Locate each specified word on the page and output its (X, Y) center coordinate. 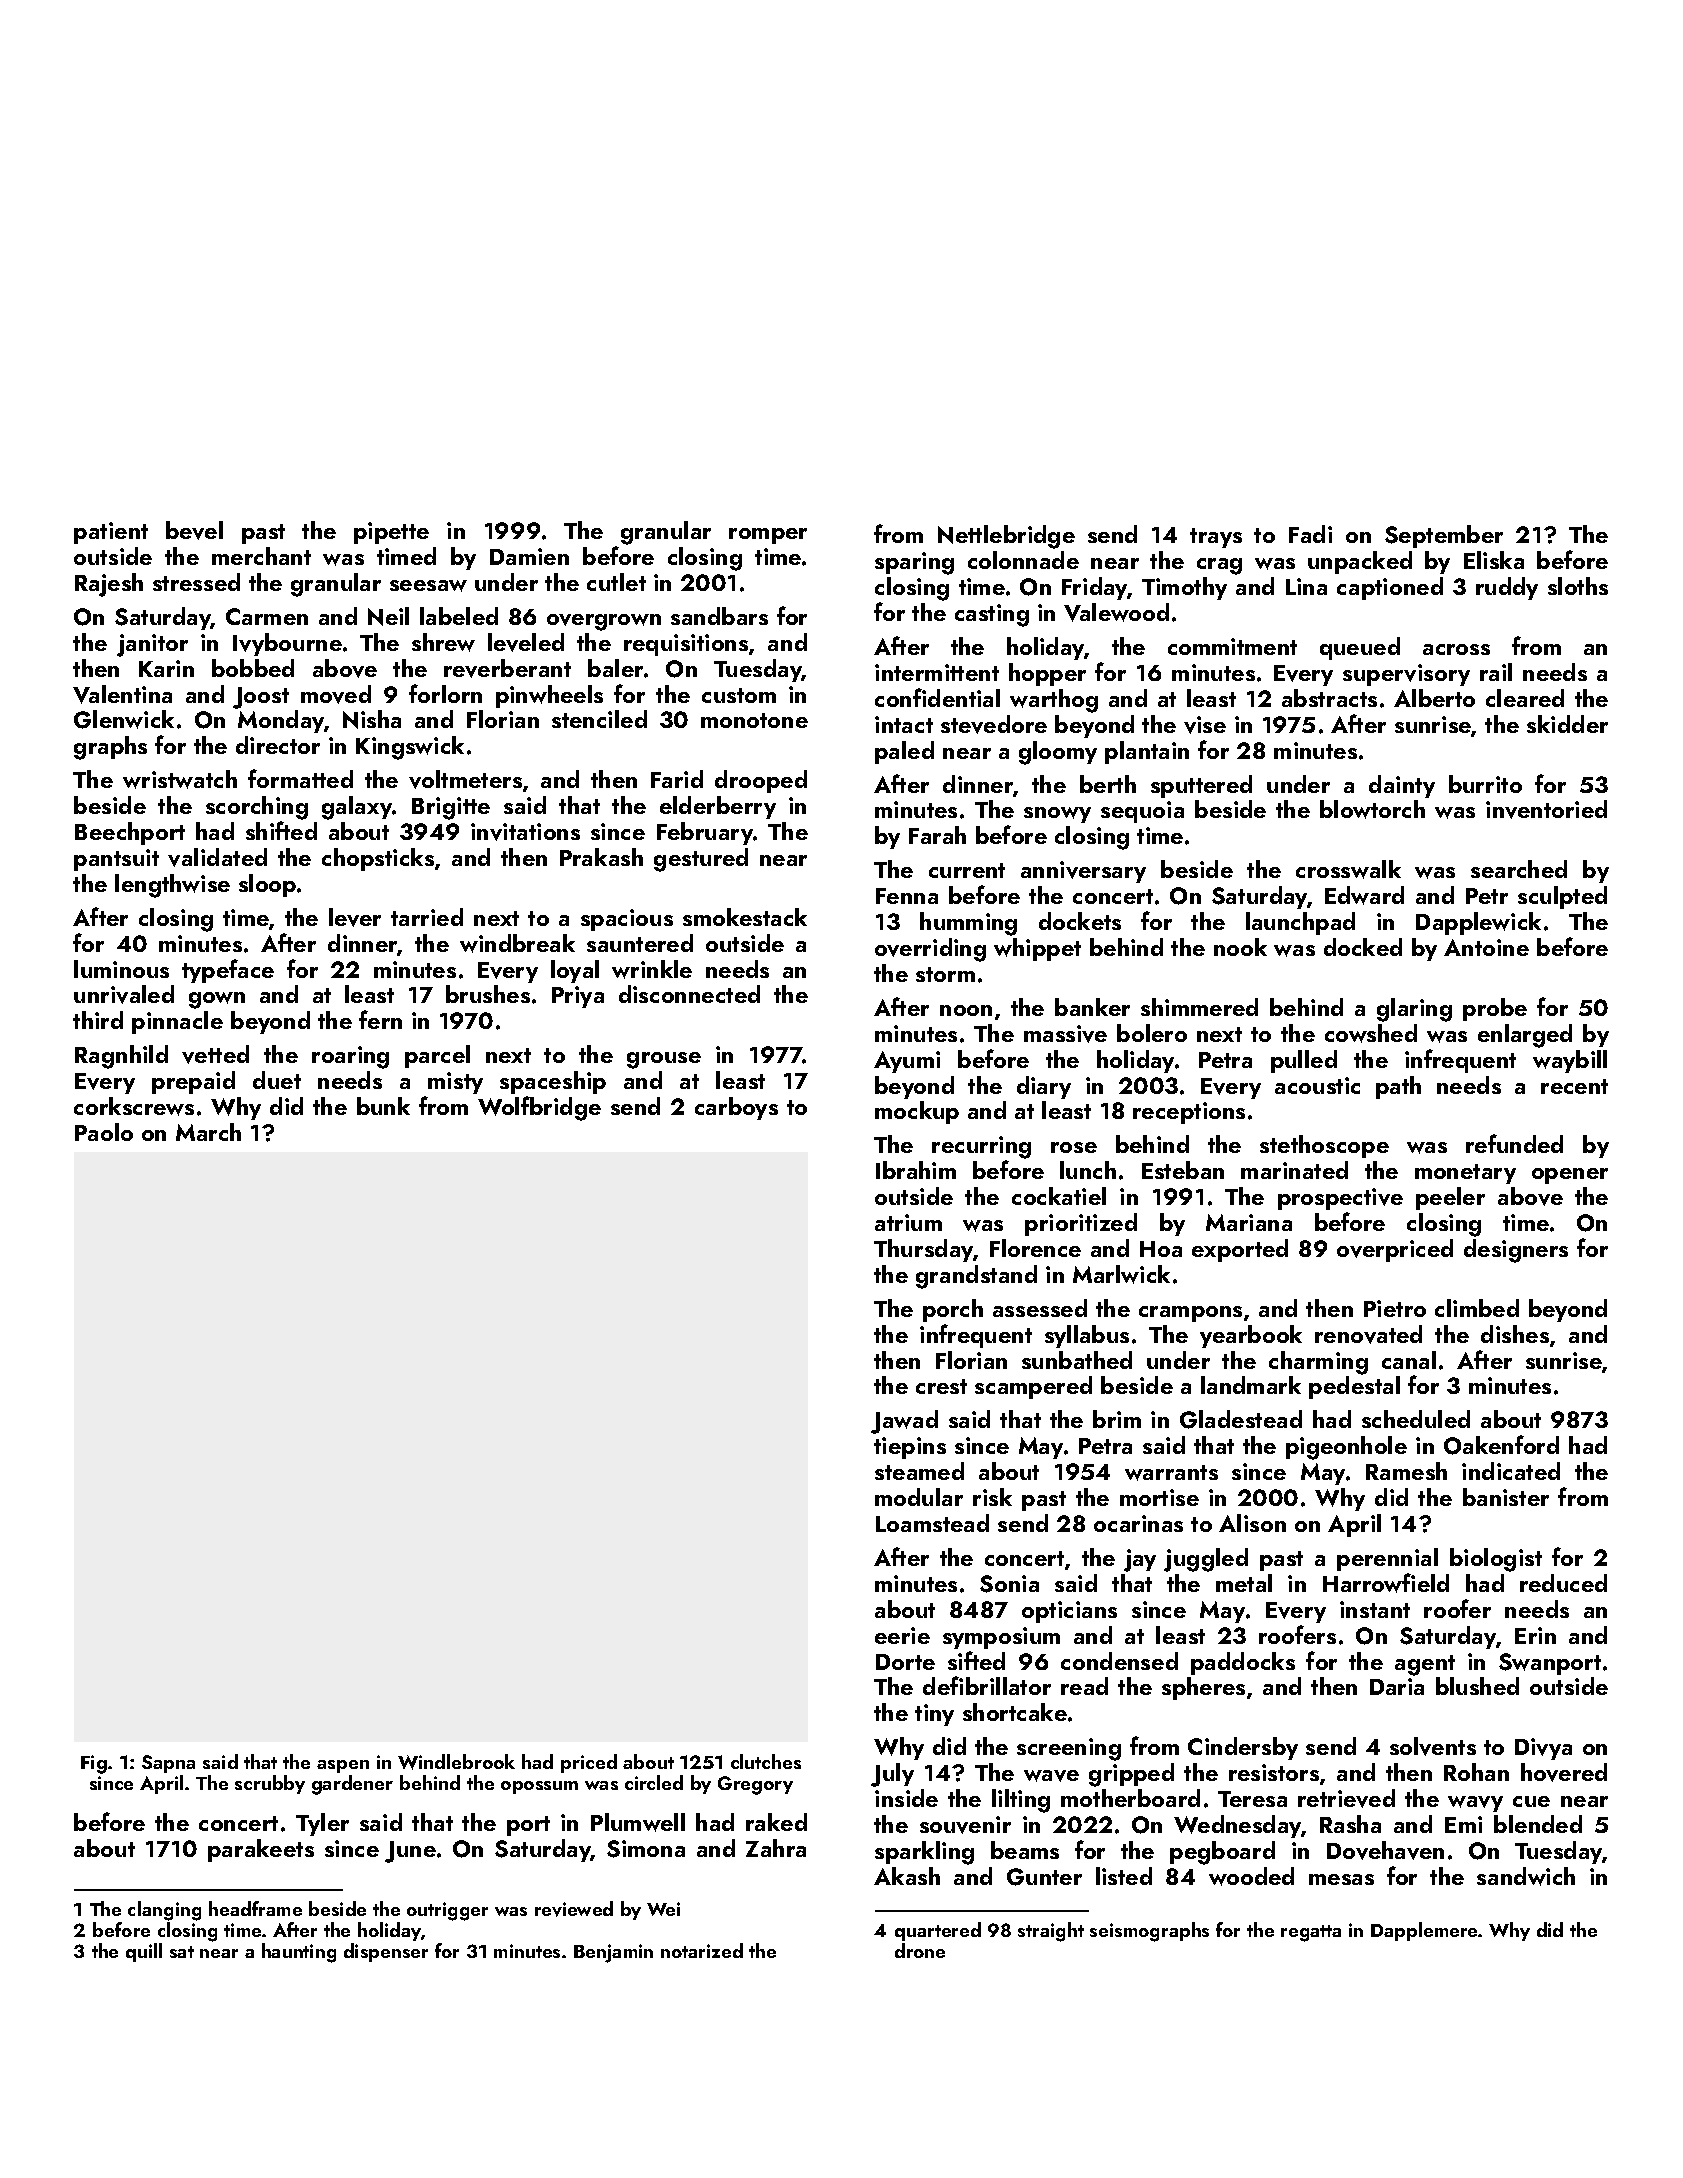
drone (920, 1950)
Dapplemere (1425, 1931)
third (98, 1020)
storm (945, 974)
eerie (902, 1635)
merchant (261, 556)
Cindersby (1243, 1748)
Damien (529, 556)
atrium (908, 1222)
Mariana (1249, 1222)
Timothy (1184, 588)
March (208, 1132)
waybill (1570, 1061)
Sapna (168, 1764)
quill (144, 1952)
